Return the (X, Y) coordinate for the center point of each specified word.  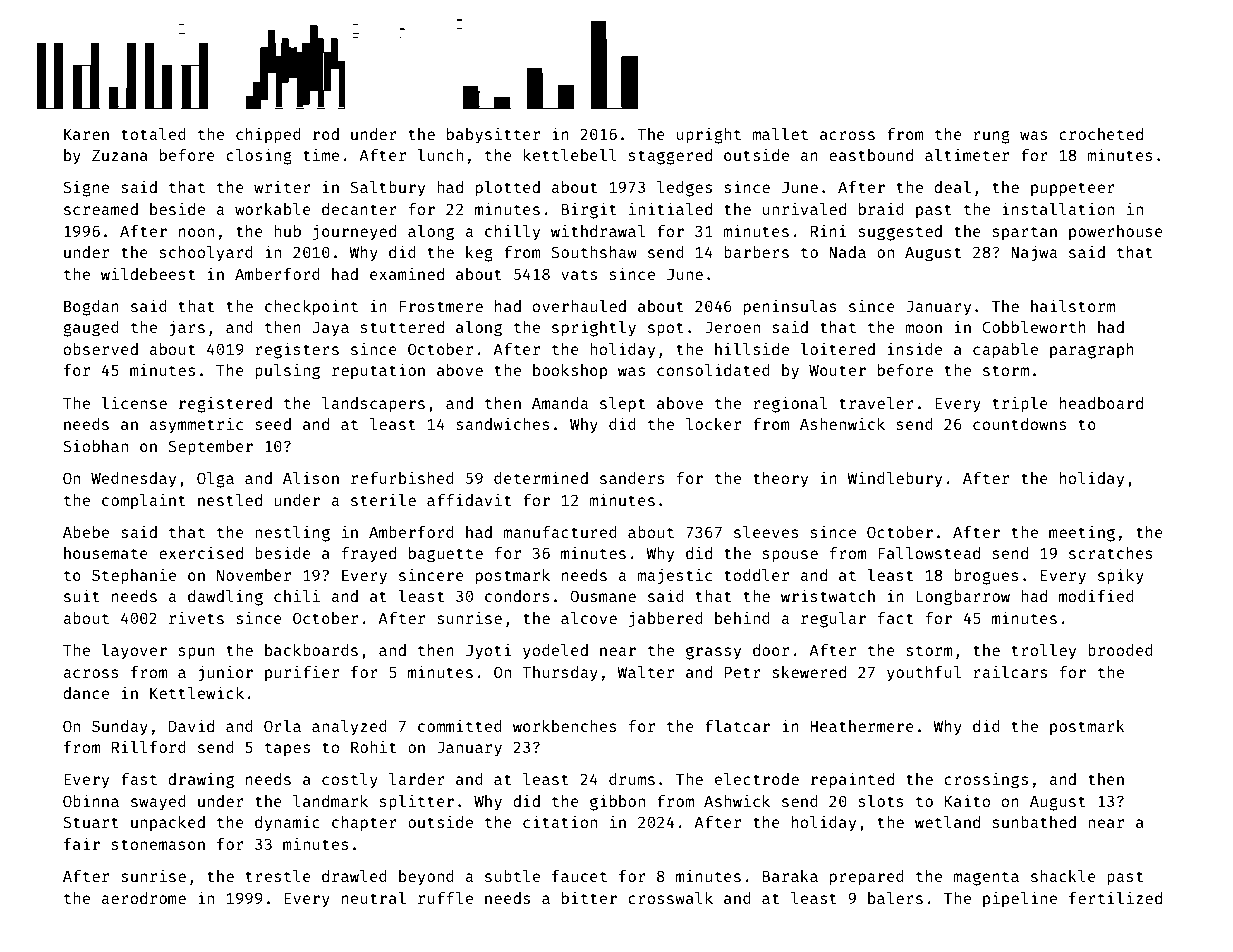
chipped (268, 135)
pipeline (1020, 899)
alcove (589, 618)
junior (225, 673)
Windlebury (895, 479)
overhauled (579, 306)
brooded (1120, 650)
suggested (900, 233)
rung (991, 137)
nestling (292, 533)
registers (297, 350)
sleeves (766, 532)
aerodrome (143, 898)
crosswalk (670, 898)
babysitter (493, 135)
